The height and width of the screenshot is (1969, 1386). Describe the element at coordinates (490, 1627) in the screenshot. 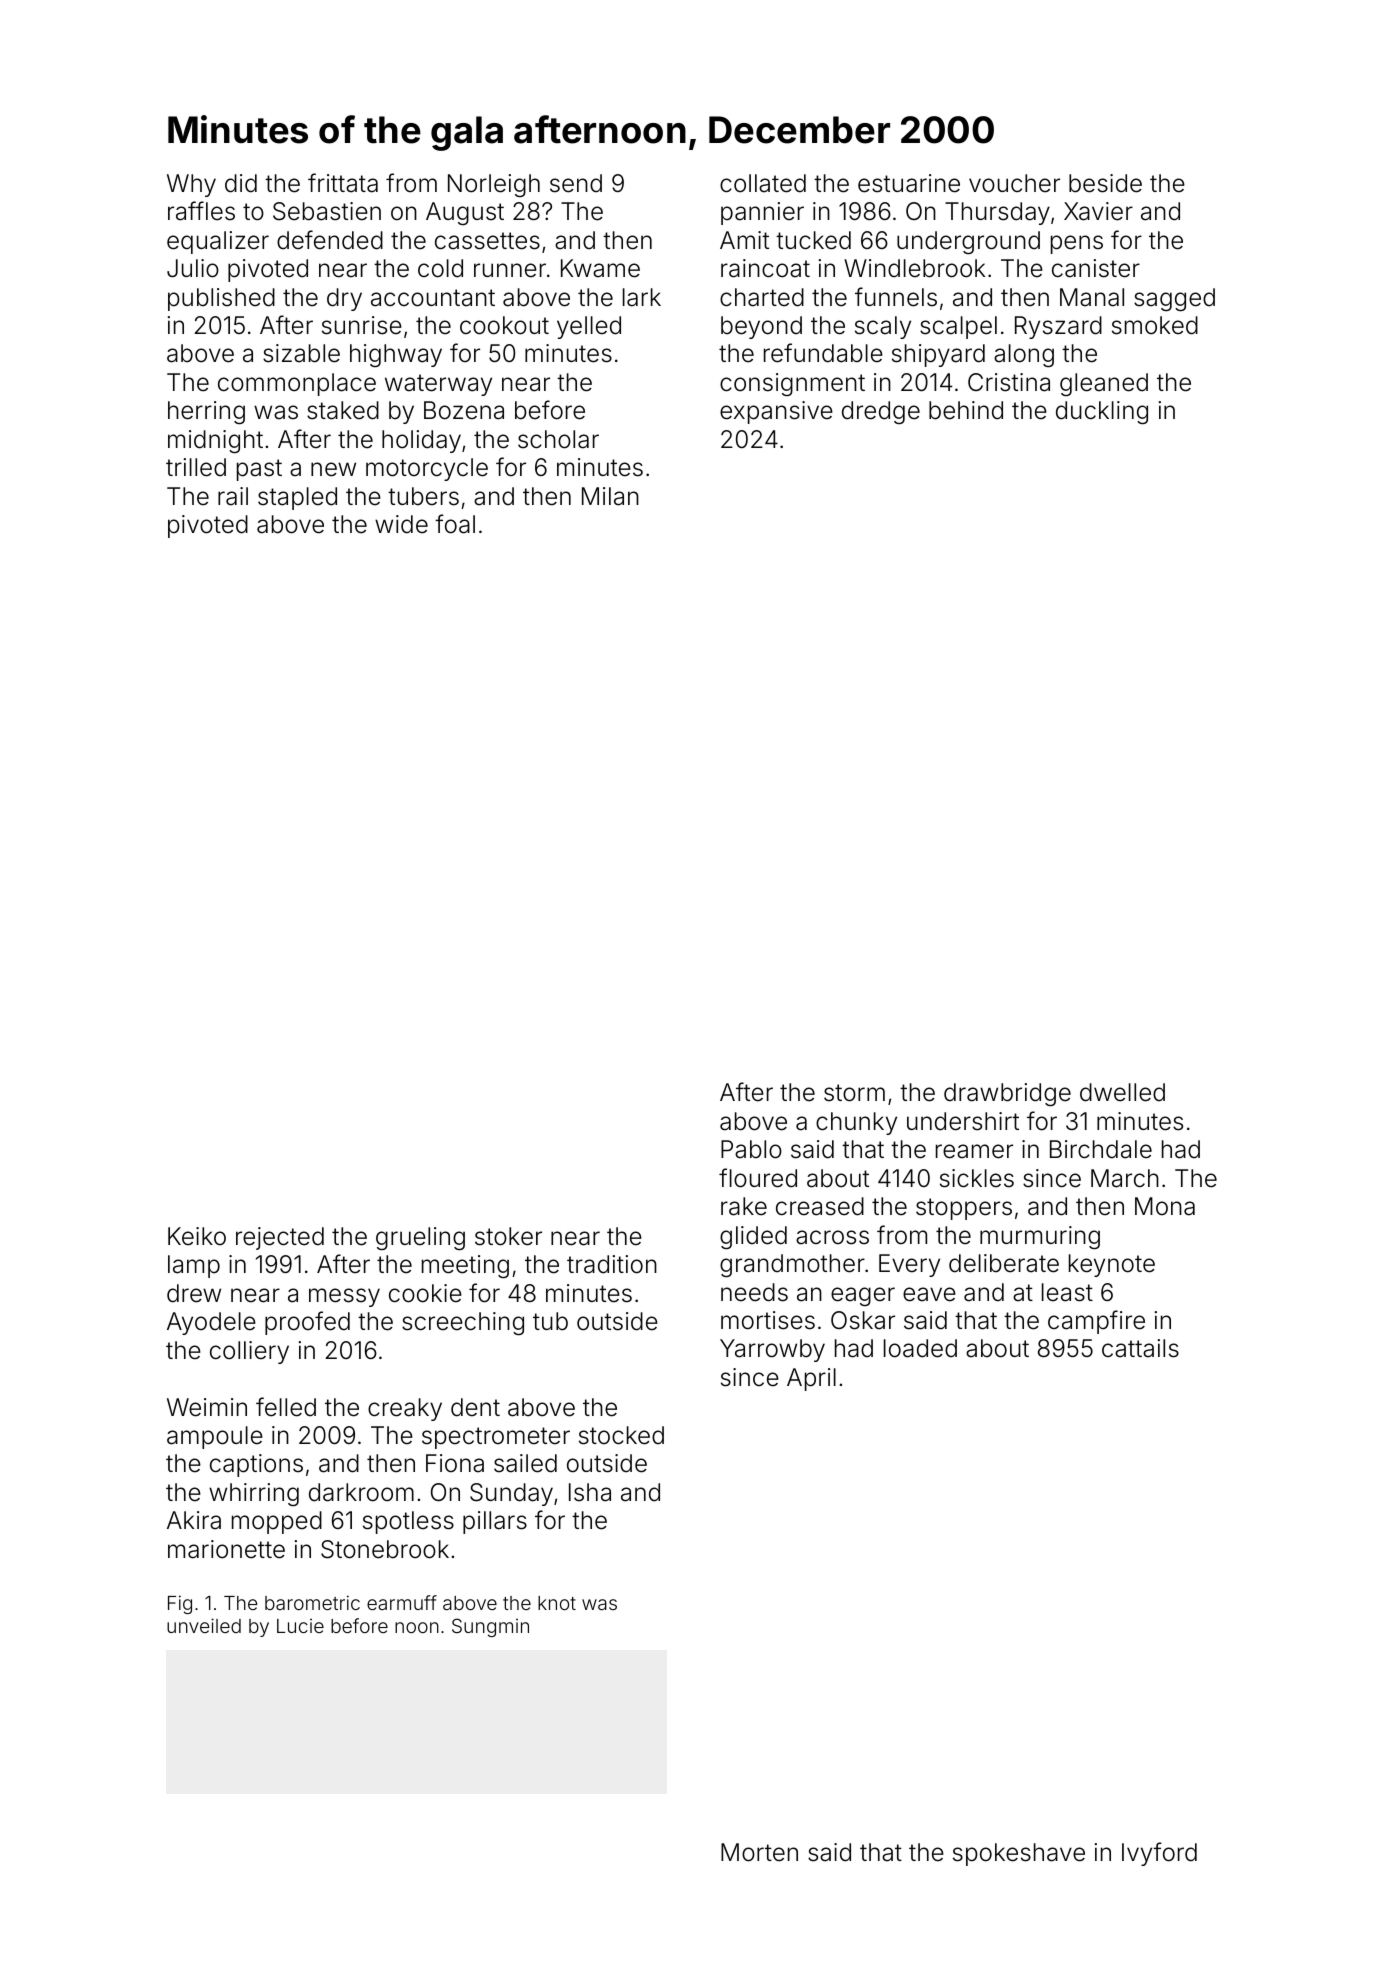

I see `Sungmin` at that location.
